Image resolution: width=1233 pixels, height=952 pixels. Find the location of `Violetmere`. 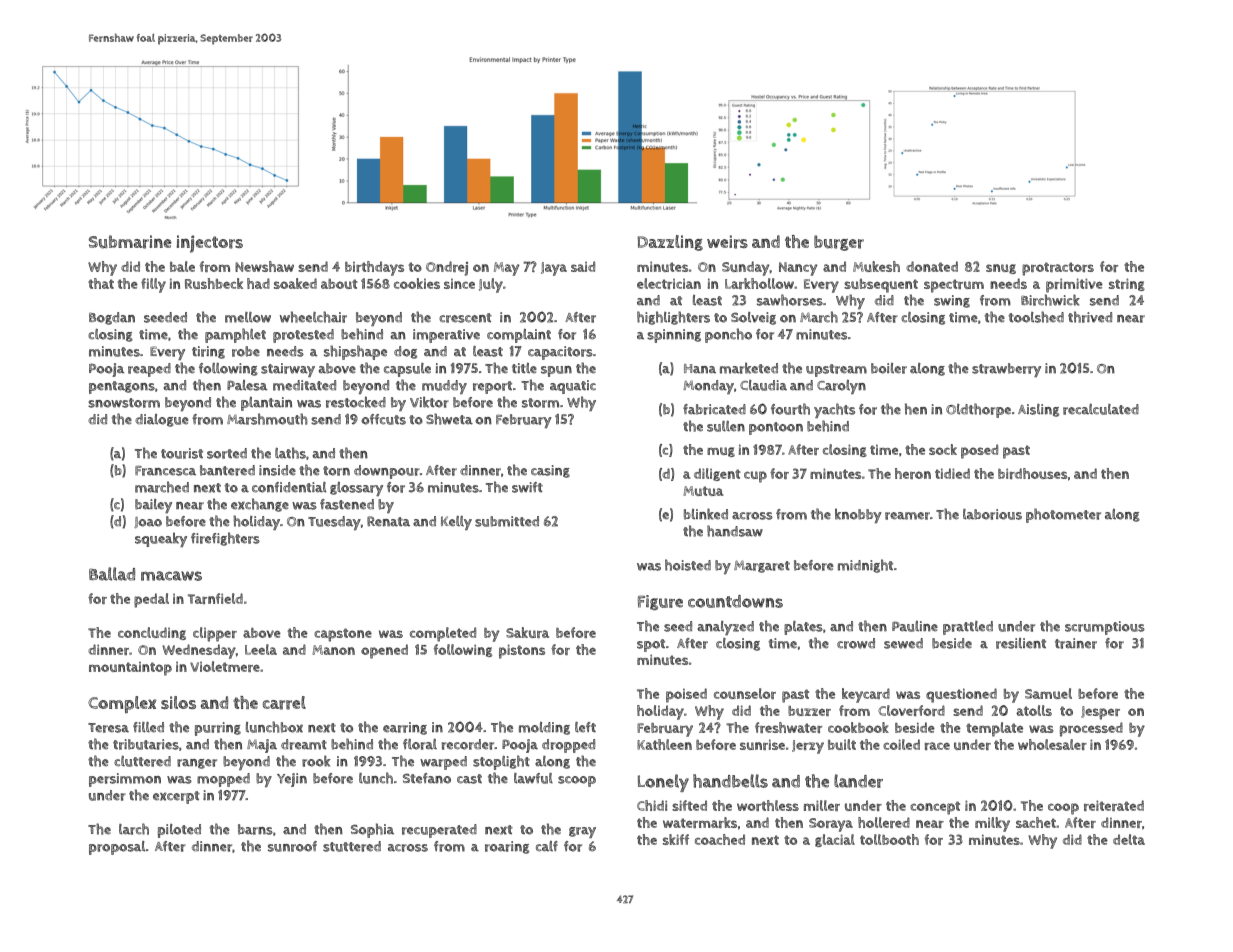

Violetmere is located at coordinates (225, 666).
